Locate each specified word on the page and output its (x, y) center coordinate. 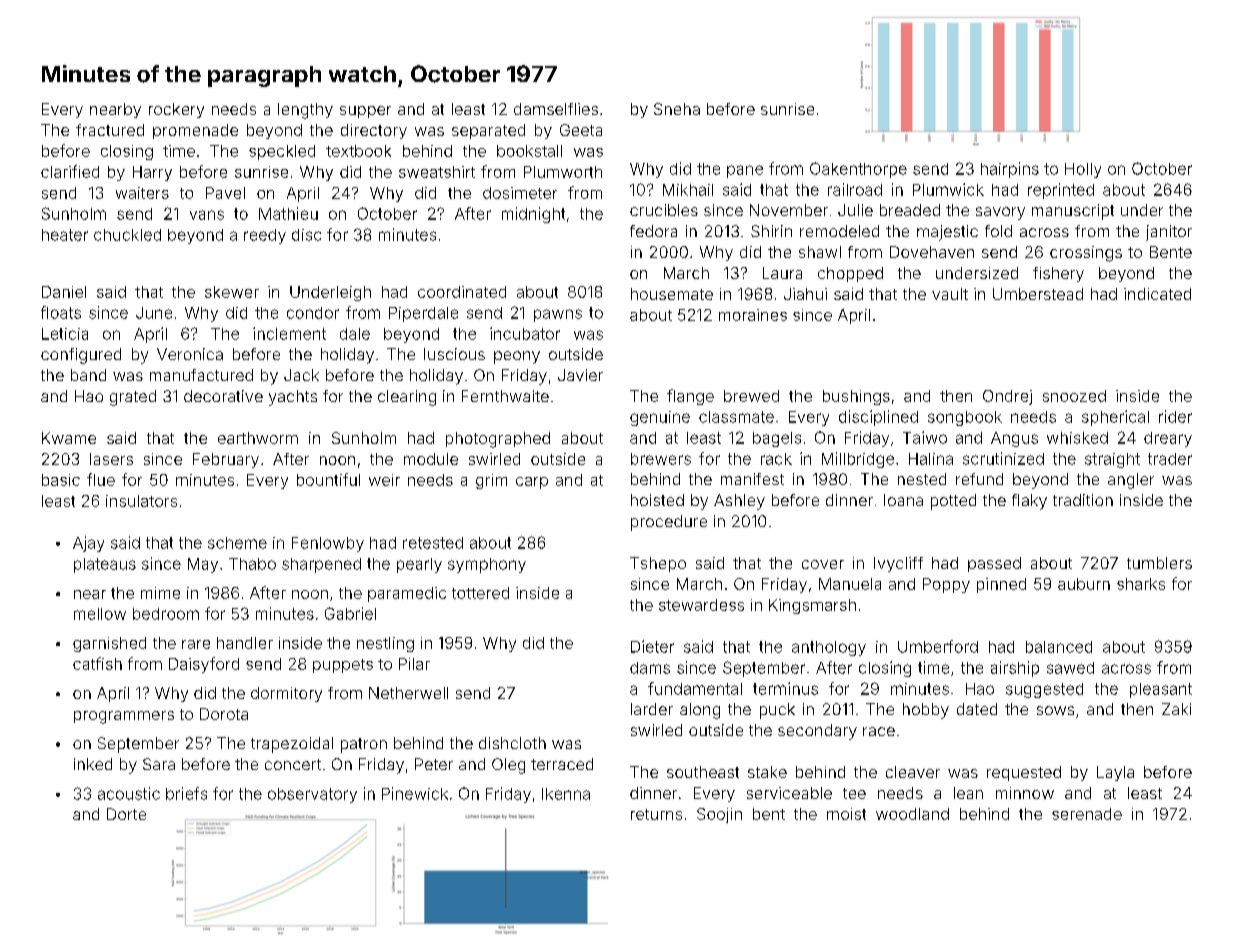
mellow (100, 614)
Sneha (677, 109)
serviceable (789, 793)
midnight (533, 215)
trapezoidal (292, 745)
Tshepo (658, 564)
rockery (176, 110)
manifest (752, 479)
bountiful (328, 479)
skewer (232, 292)
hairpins (1010, 170)
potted (953, 502)
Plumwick (948, 189)
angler (1131, 481)
